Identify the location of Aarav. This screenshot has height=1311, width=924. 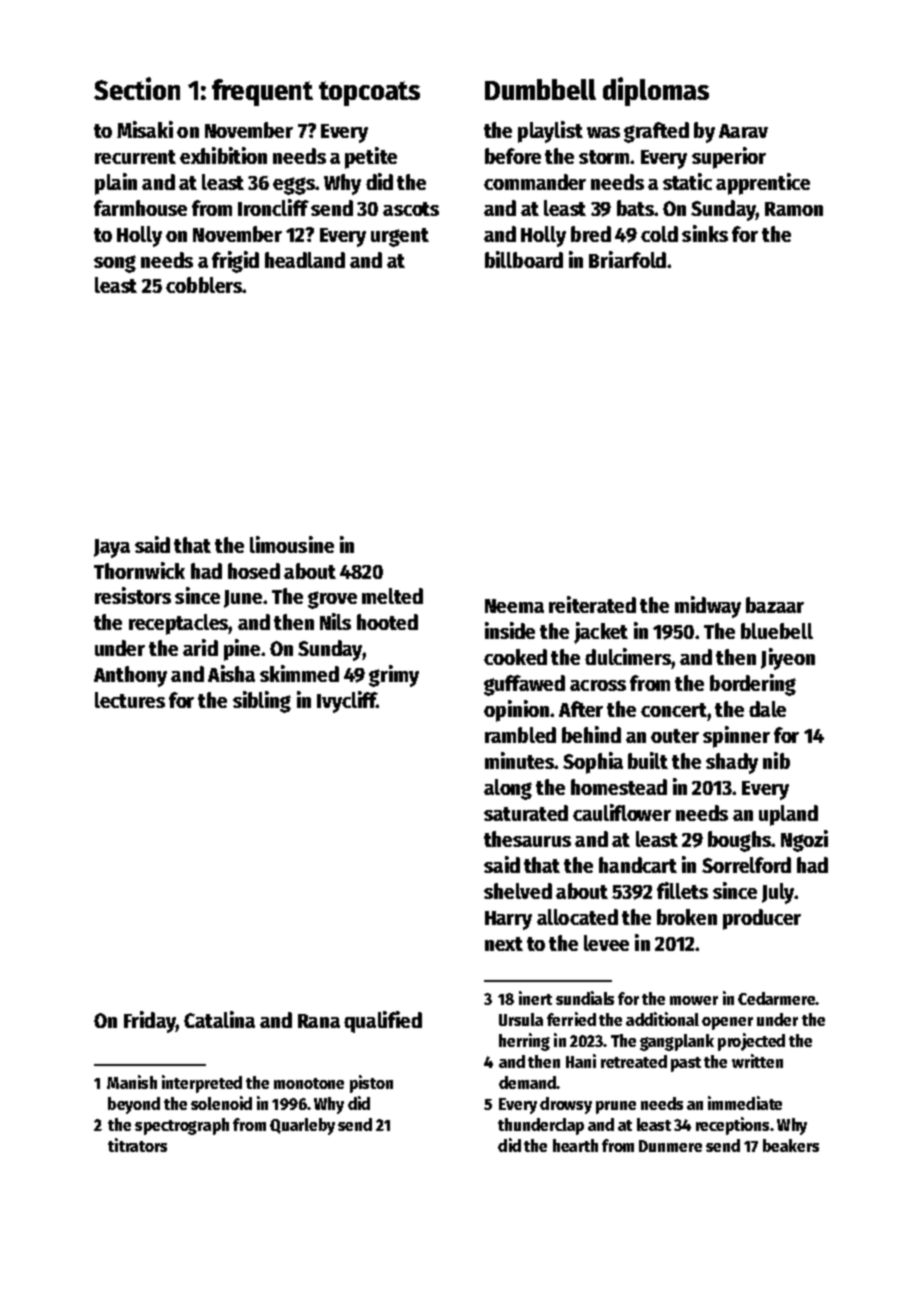
(743, 131).
